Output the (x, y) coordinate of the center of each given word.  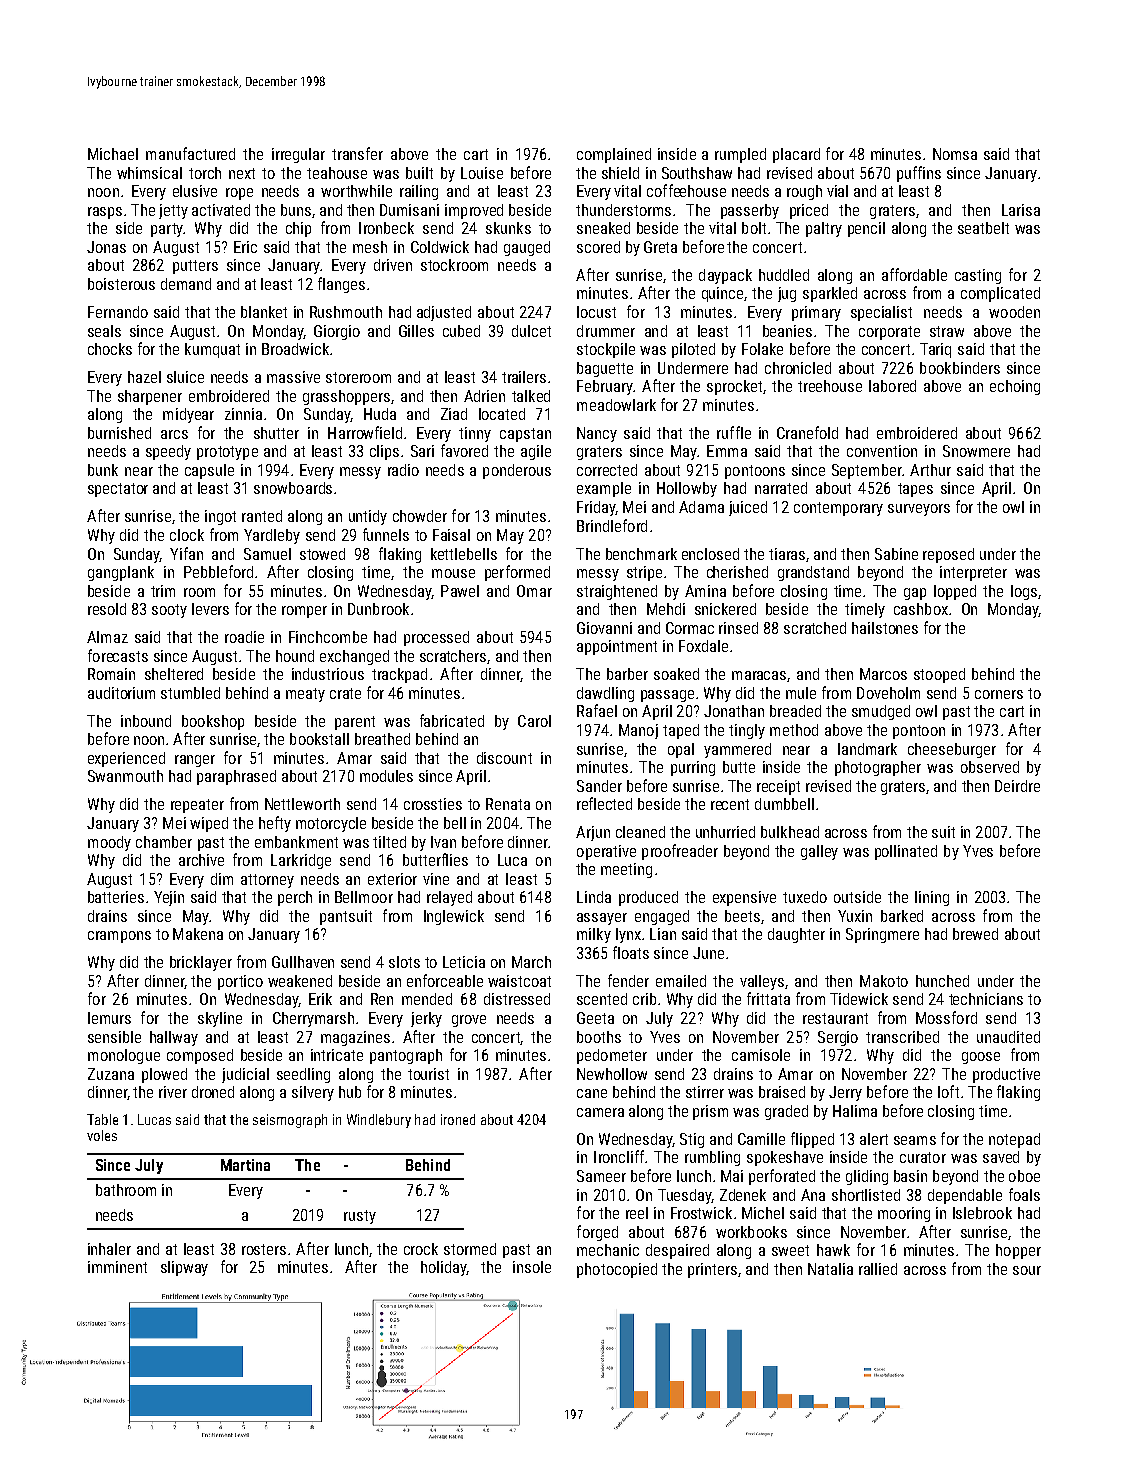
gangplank (121, 573)
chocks (110, 349)
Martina (245, 1165)
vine (436, 879)
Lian (663, 934)
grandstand (813, 573)
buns (296, 210)
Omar (534, 591)
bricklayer (201, 963)
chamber (164, 842)
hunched (942, 981)
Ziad (454, 414)
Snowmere (976, 451)
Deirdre (1017, 786)
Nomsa (955, 154)
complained (614, 155)
